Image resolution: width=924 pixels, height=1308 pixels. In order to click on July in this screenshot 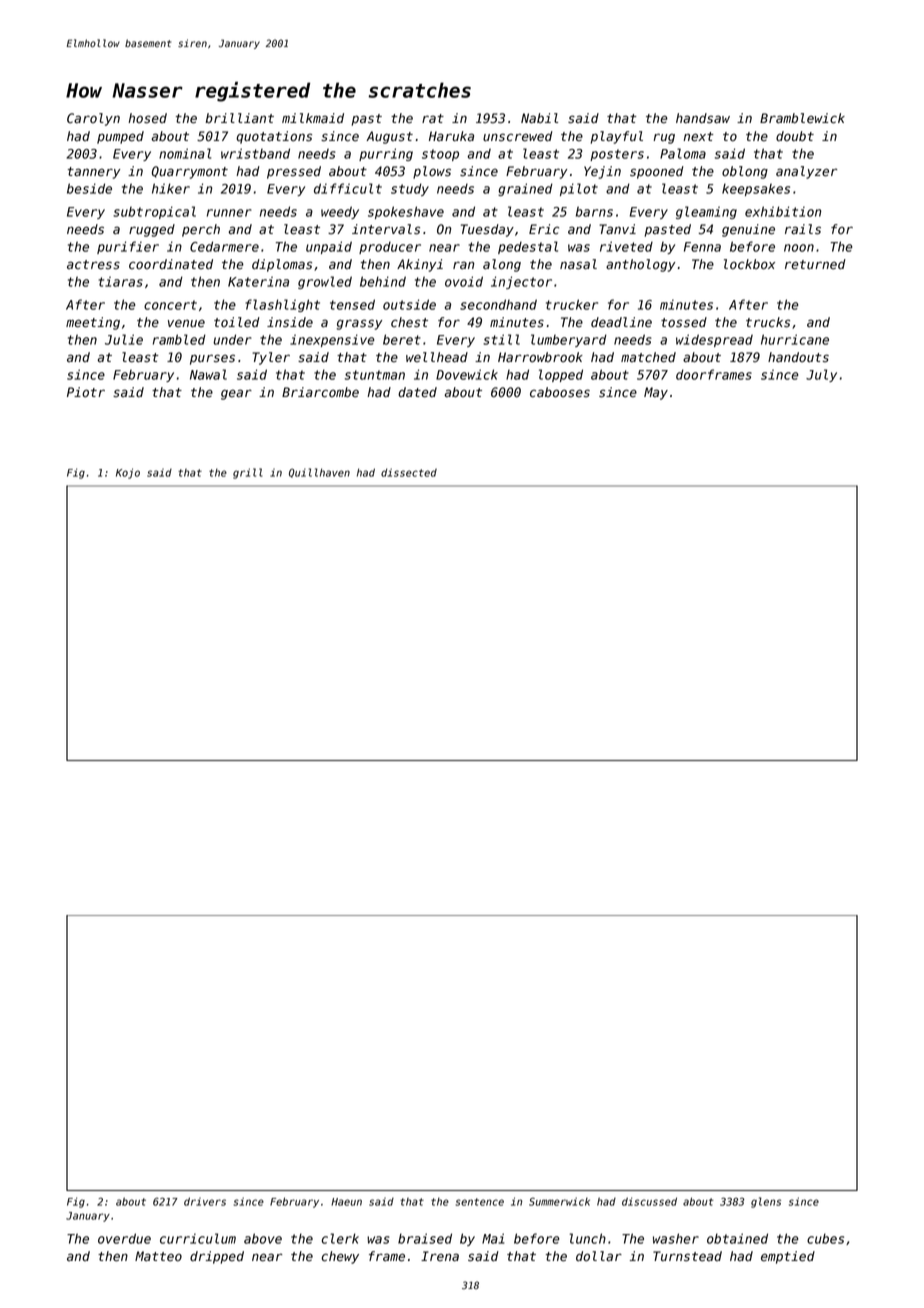, I will do `click(821, 375)`.
